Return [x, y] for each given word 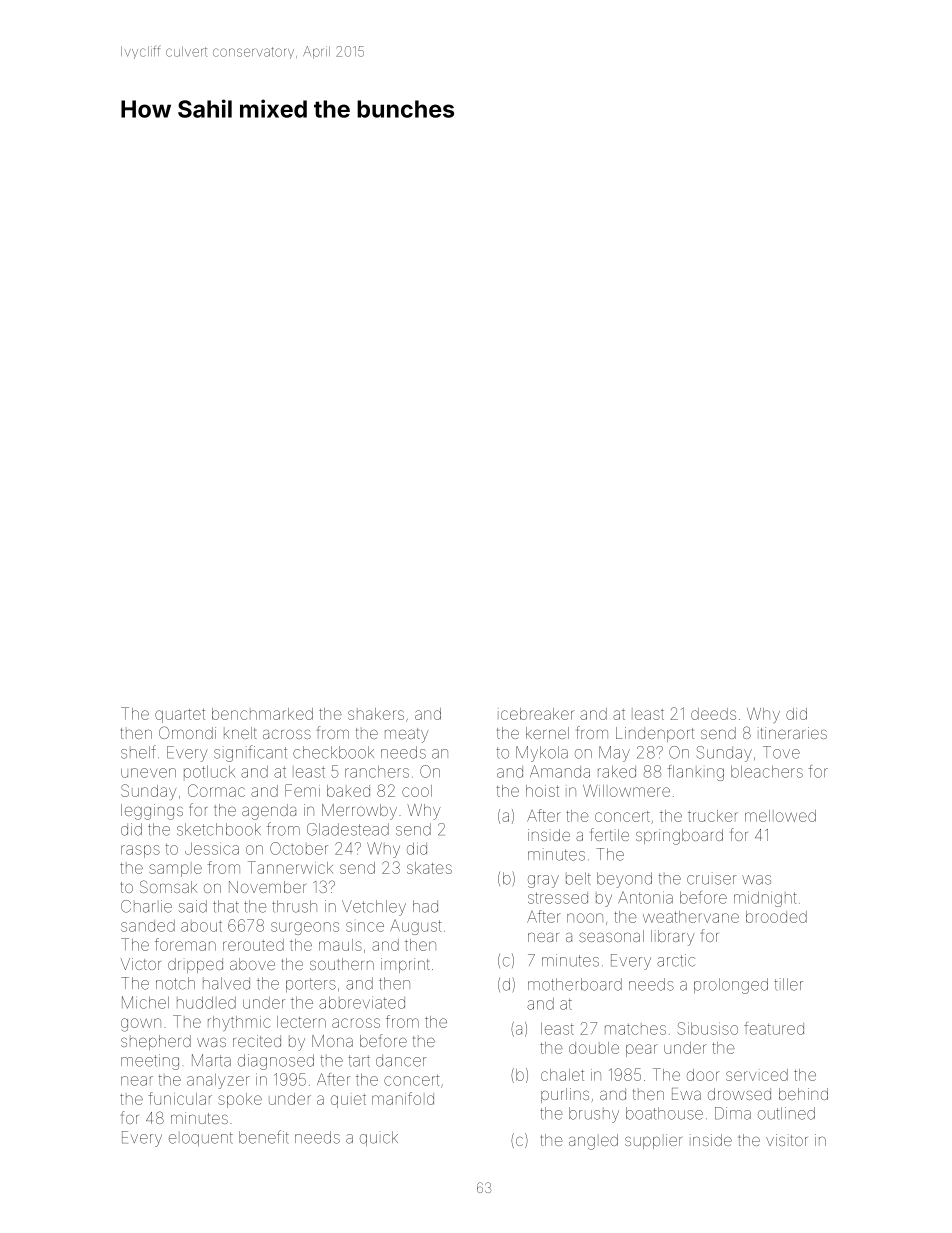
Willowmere [626, 790]
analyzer [218, 1081]
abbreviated [362, 1002]
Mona [332, 1041]
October [299, 848]
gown [141, 1025]
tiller [788, 984]
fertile [610, 834]
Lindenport [655, 734]
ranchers [377, 771]
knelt [240, 733]
